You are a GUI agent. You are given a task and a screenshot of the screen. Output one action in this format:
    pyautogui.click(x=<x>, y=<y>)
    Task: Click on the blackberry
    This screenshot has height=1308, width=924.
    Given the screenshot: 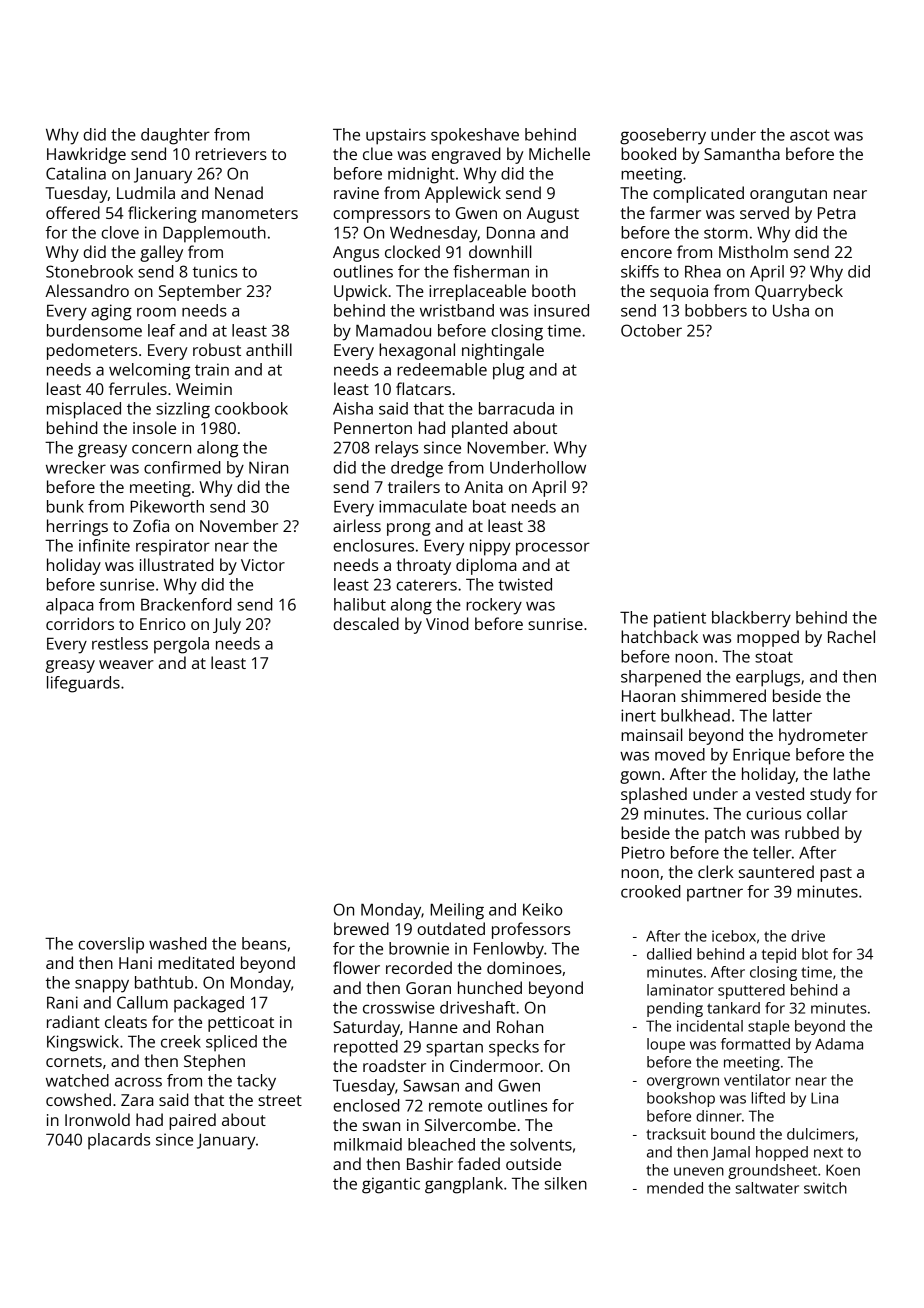 What is the action you would take?
    pyautogui.click(x=751, y=619)
